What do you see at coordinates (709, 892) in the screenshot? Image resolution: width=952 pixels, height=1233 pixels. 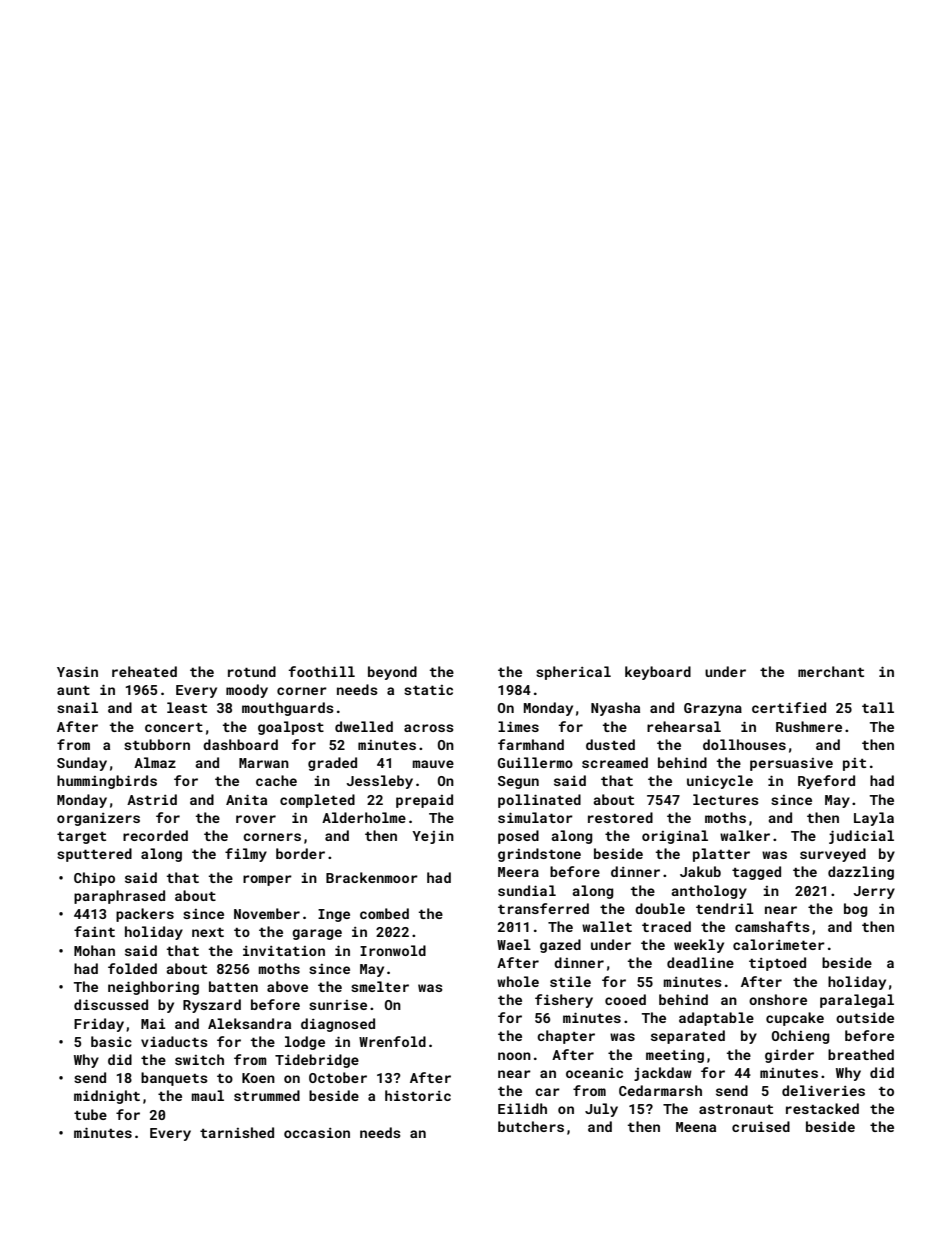 I see `anthology` at bounding box center [709, 892].
